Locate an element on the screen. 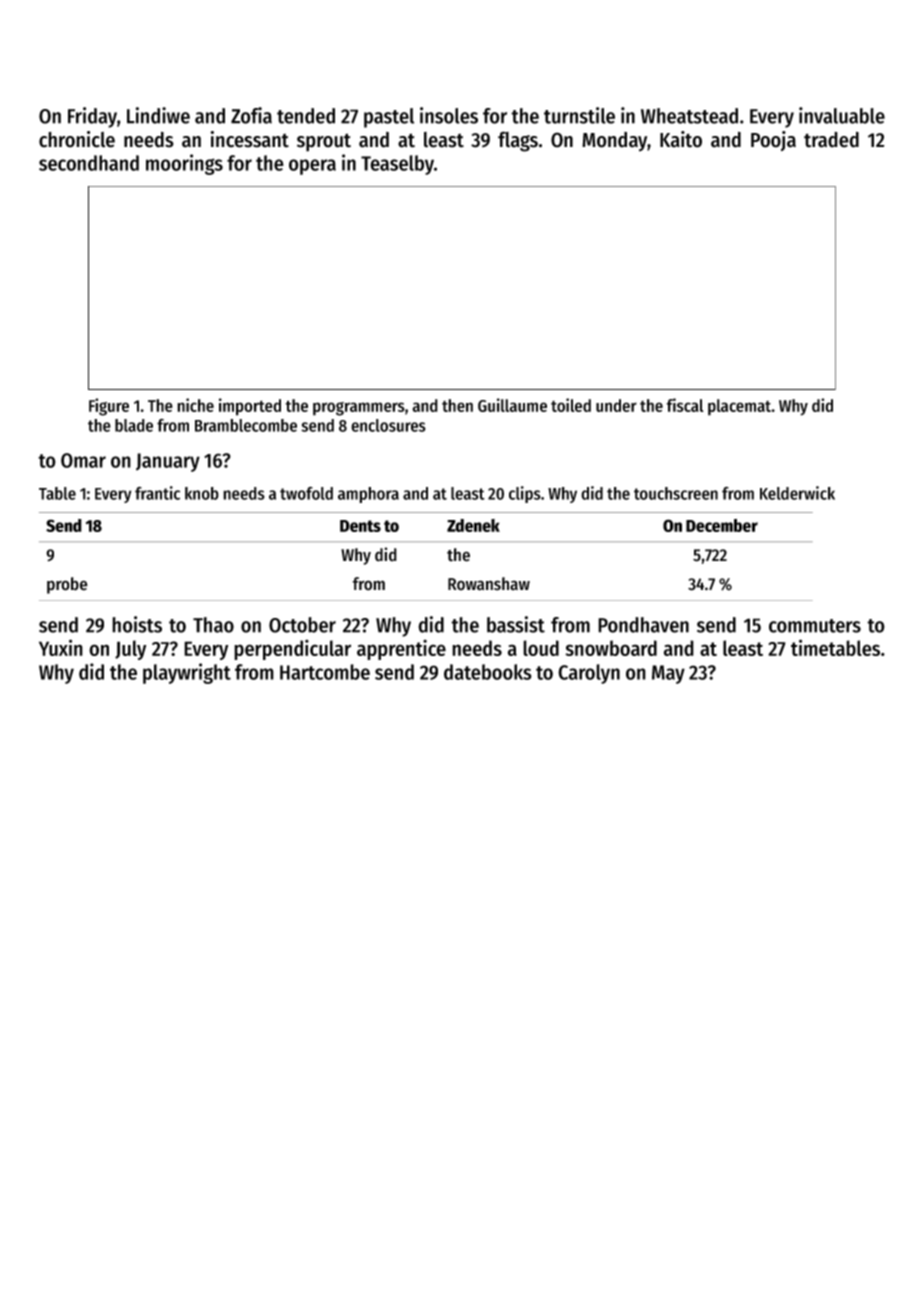 Image resolution: width=924 pixels, height=1308 pixels. insoles is located at coordinates (449, 115).
